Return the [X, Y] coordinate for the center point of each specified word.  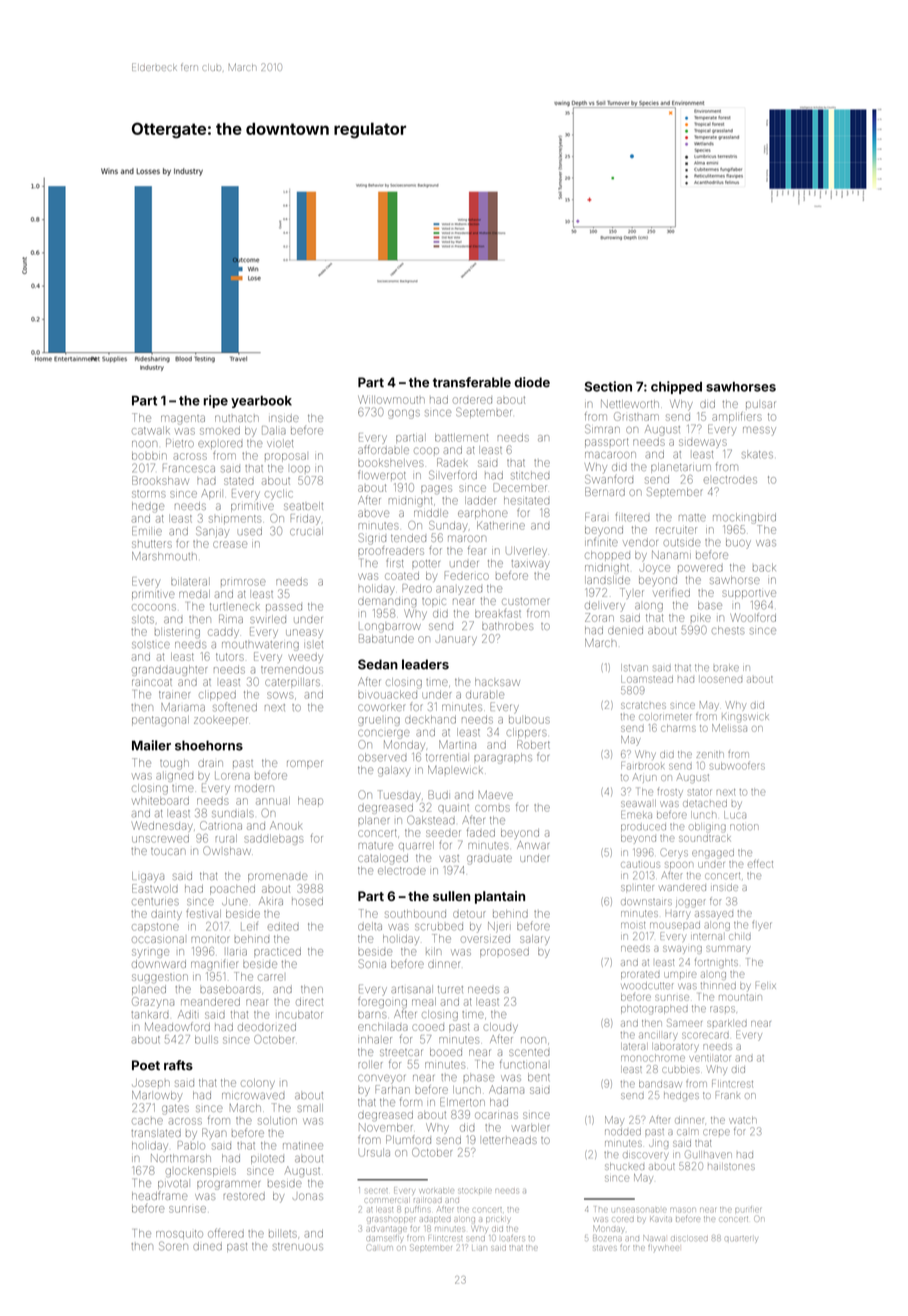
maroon [467, 538]
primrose [243, 582]
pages [436, 489]
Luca [735, 815]
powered [700, 568]
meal [424, 1002]
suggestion [160, 978]
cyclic [279, 495]
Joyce [654, 569]
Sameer [684, 1023]
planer [373, 820]
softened [235, 707]
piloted [267, 1159]
